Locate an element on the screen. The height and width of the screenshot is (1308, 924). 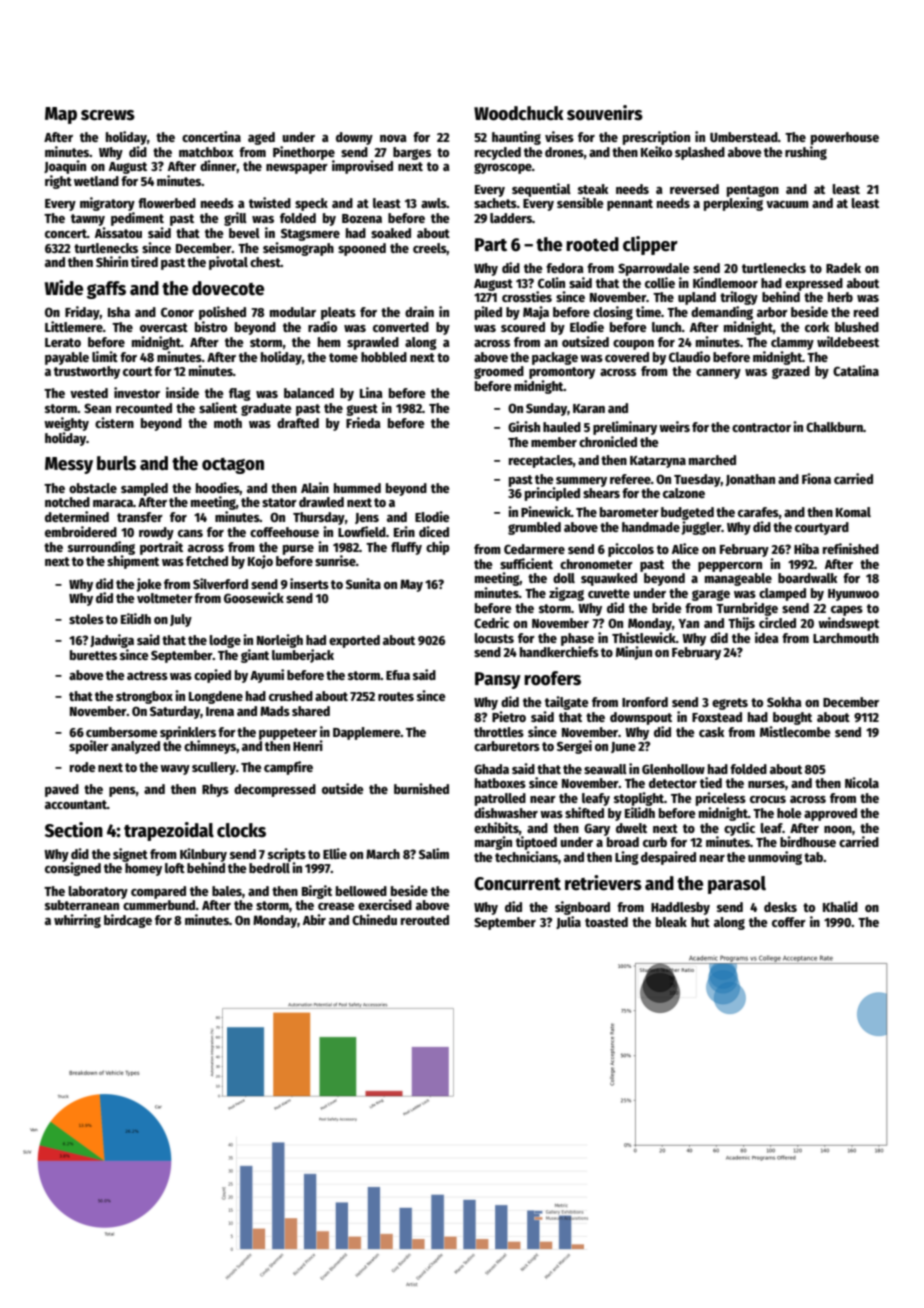
burnished is located at coordinates (421, 788).
